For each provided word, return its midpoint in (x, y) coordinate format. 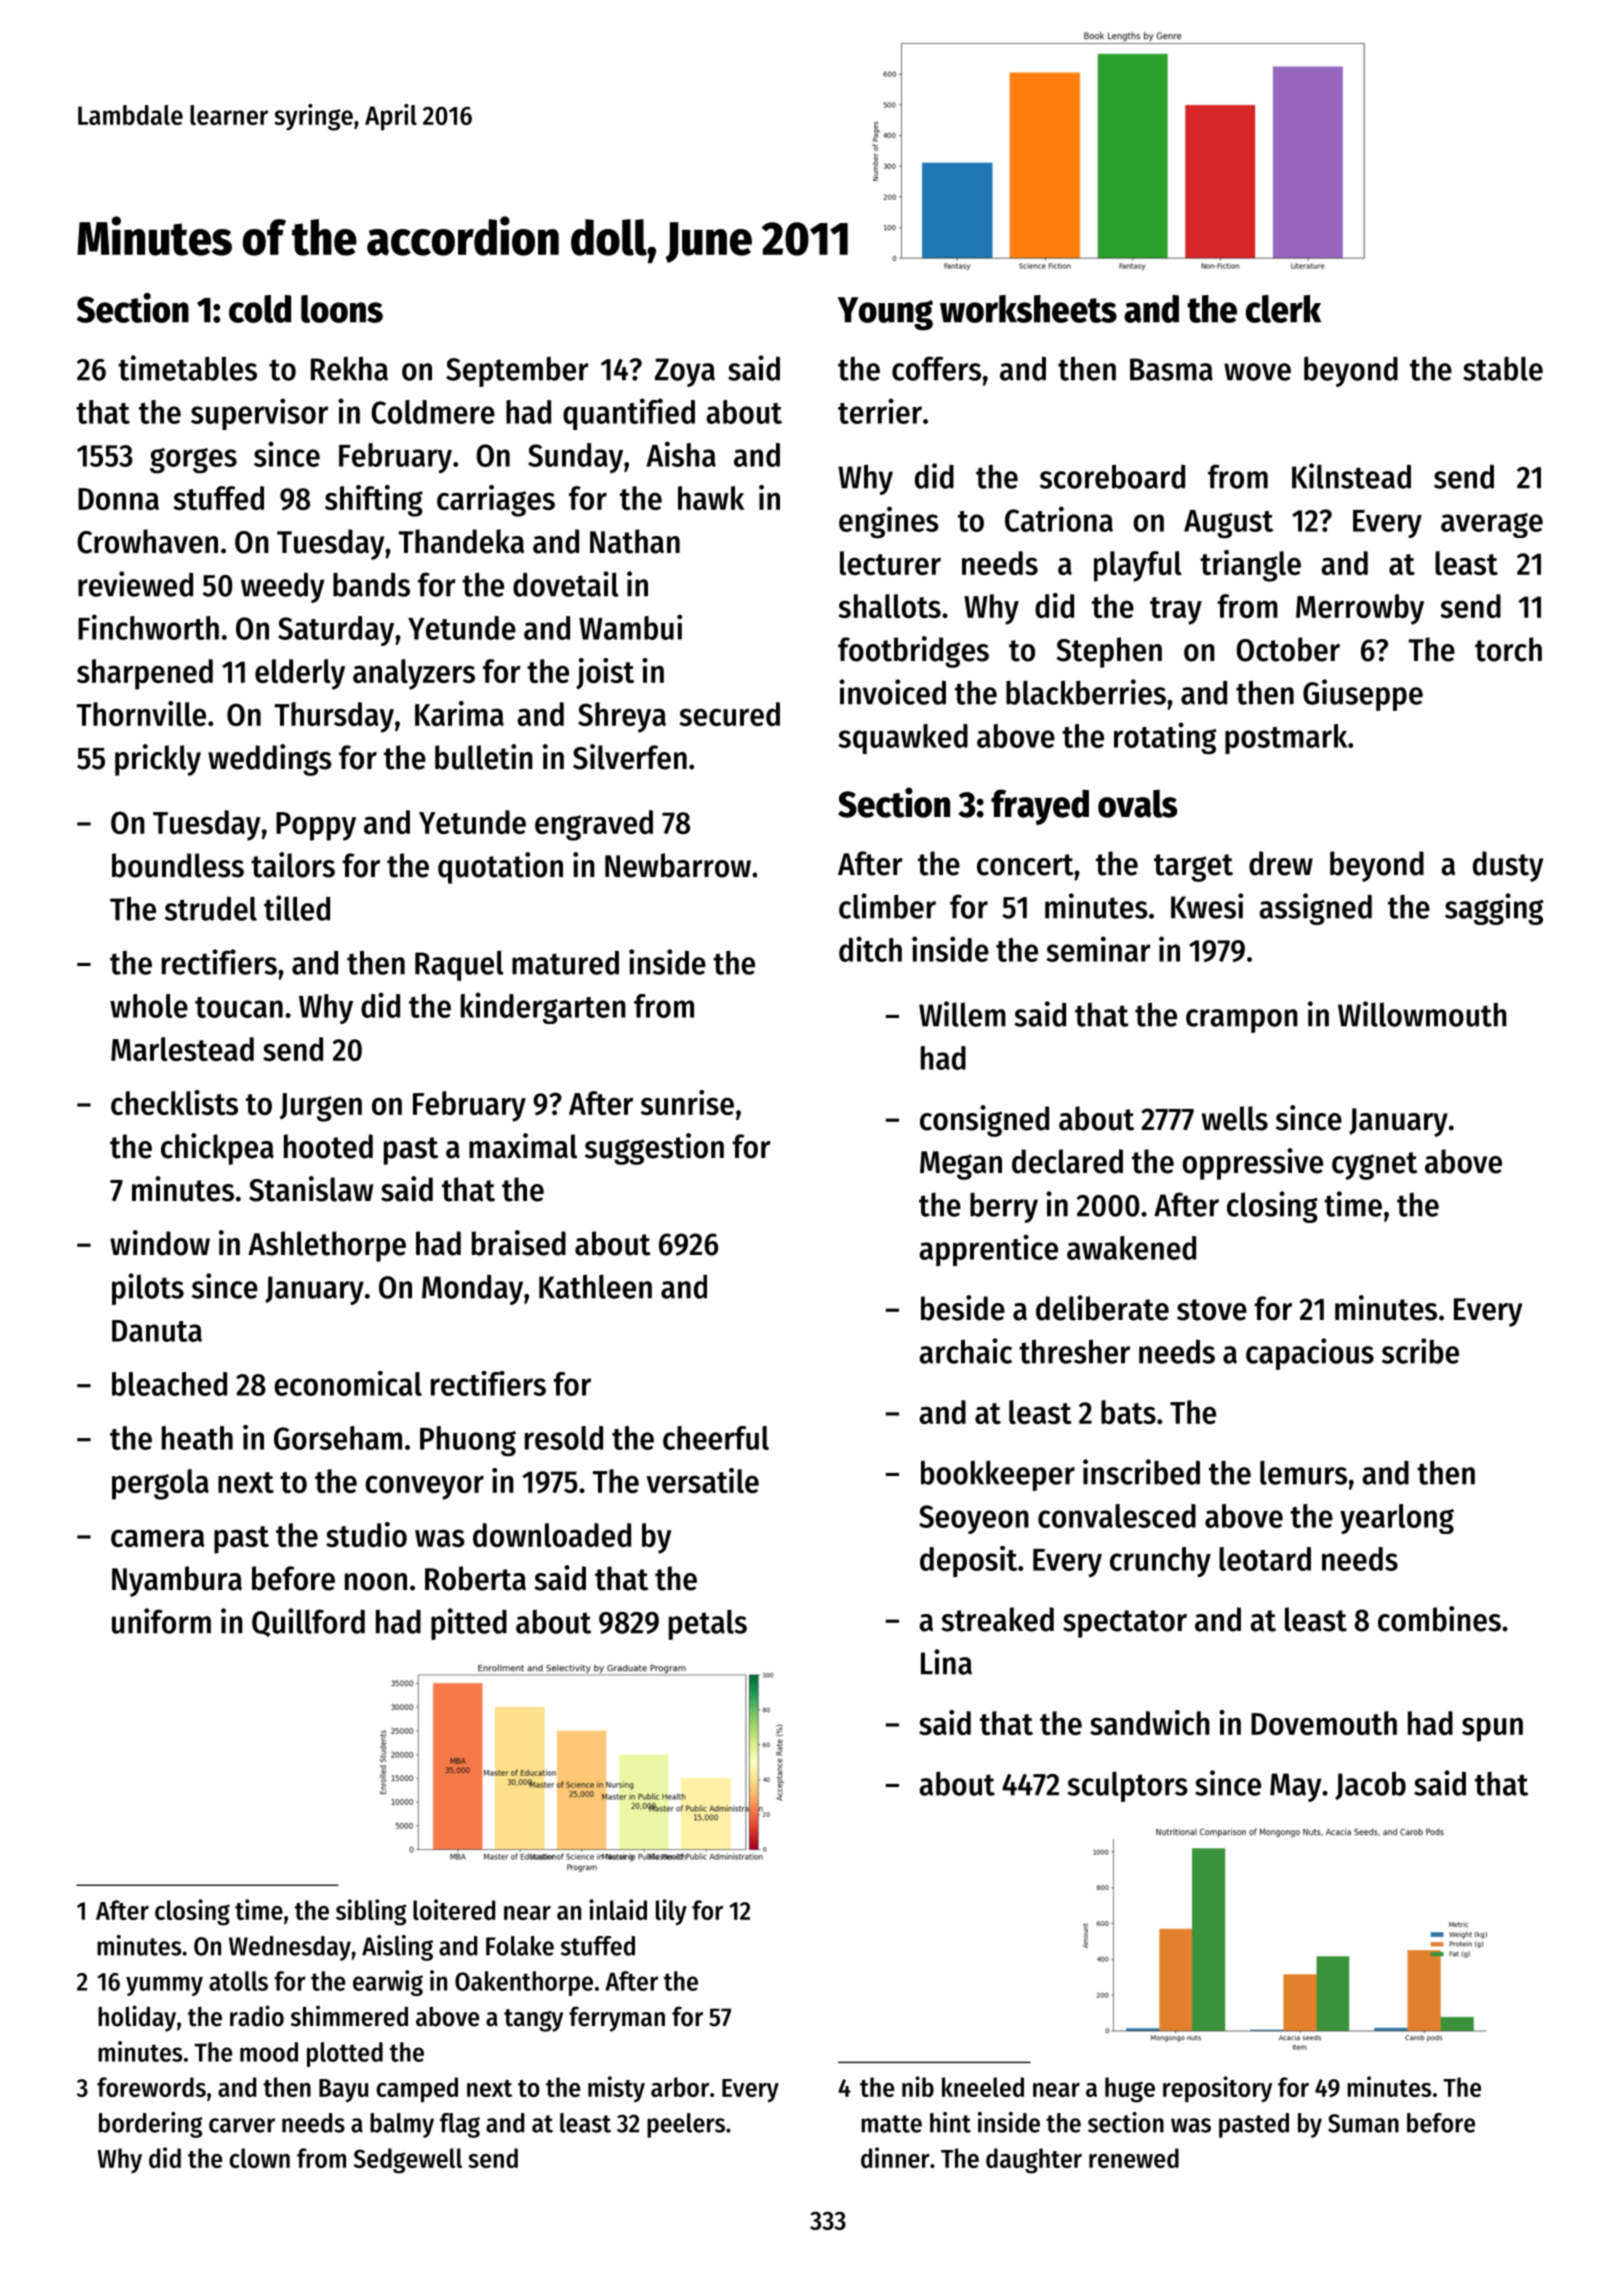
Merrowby (1360, 609)
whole (149, 1006)
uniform (161, 1621)
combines (1439, 1619)
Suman (1363, 2123)
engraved (594, 825)
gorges (193, 461)
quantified (629, 414)
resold (564, 1438)
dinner (895, 2157)
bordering (150, 2125)
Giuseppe (1363, 695)
